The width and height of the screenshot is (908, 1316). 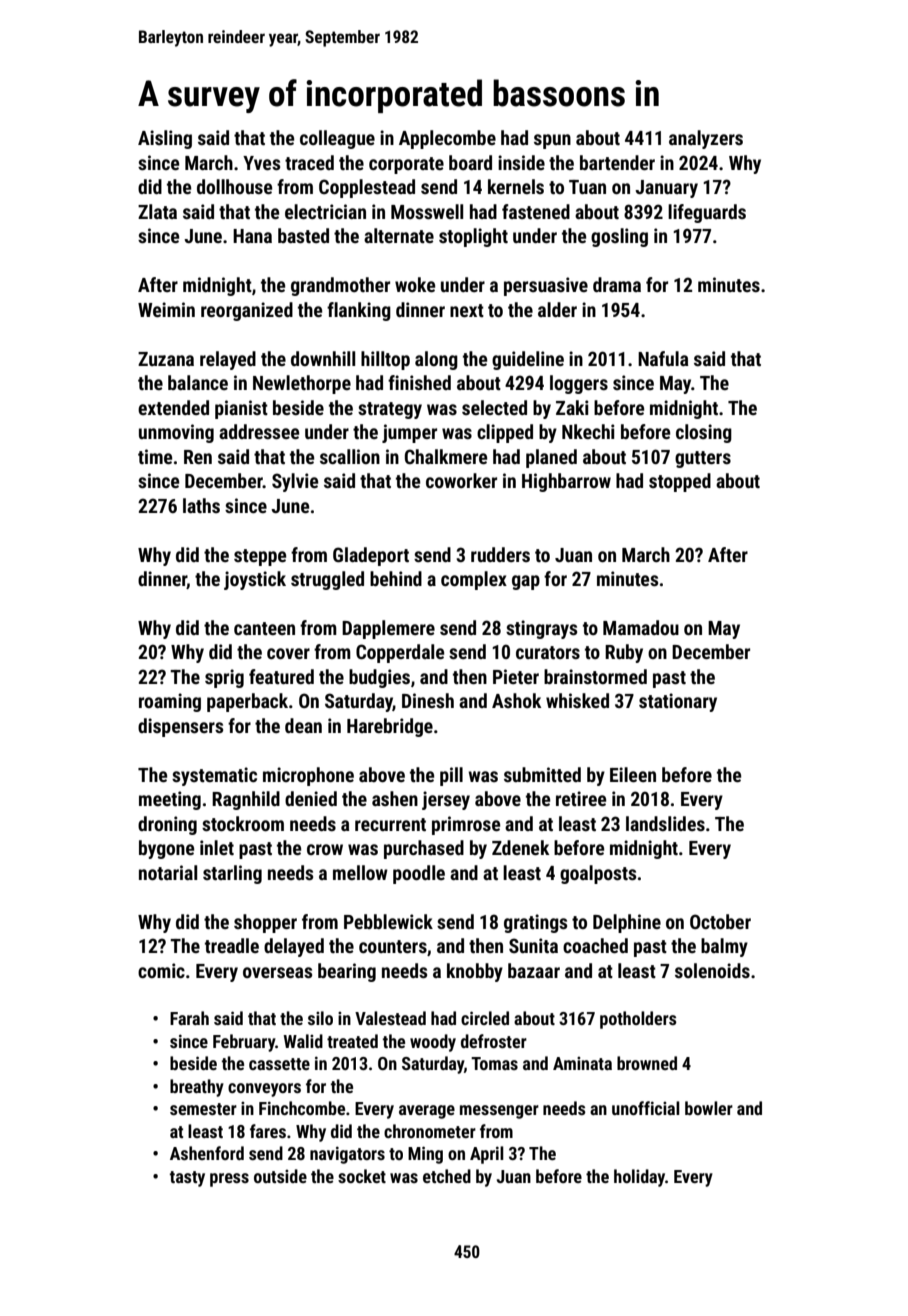 I want to click on next, so click(x=467, y=310).
